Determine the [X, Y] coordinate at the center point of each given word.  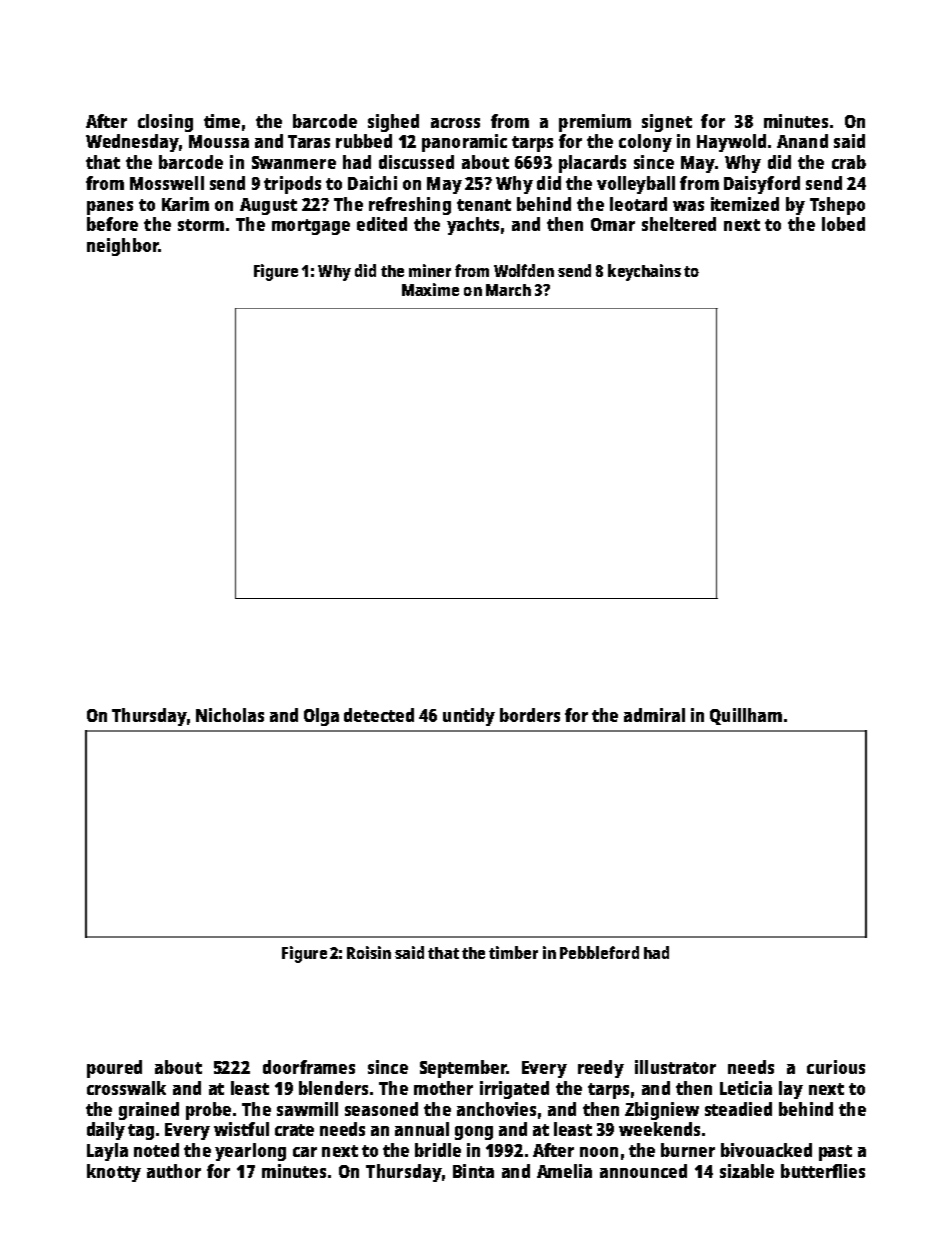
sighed [393, 123]
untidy [469, 717]
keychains [644, 272]
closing [165, 123]
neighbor [123, 247]
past [835, 1153]
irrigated [514, 1090]
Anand [802, 141]
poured [114, 1069]
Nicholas [230, 715]
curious [836, 1067]
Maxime [430, 289]
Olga [321, 717]
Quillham [746, 716]
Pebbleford [599, 952]
